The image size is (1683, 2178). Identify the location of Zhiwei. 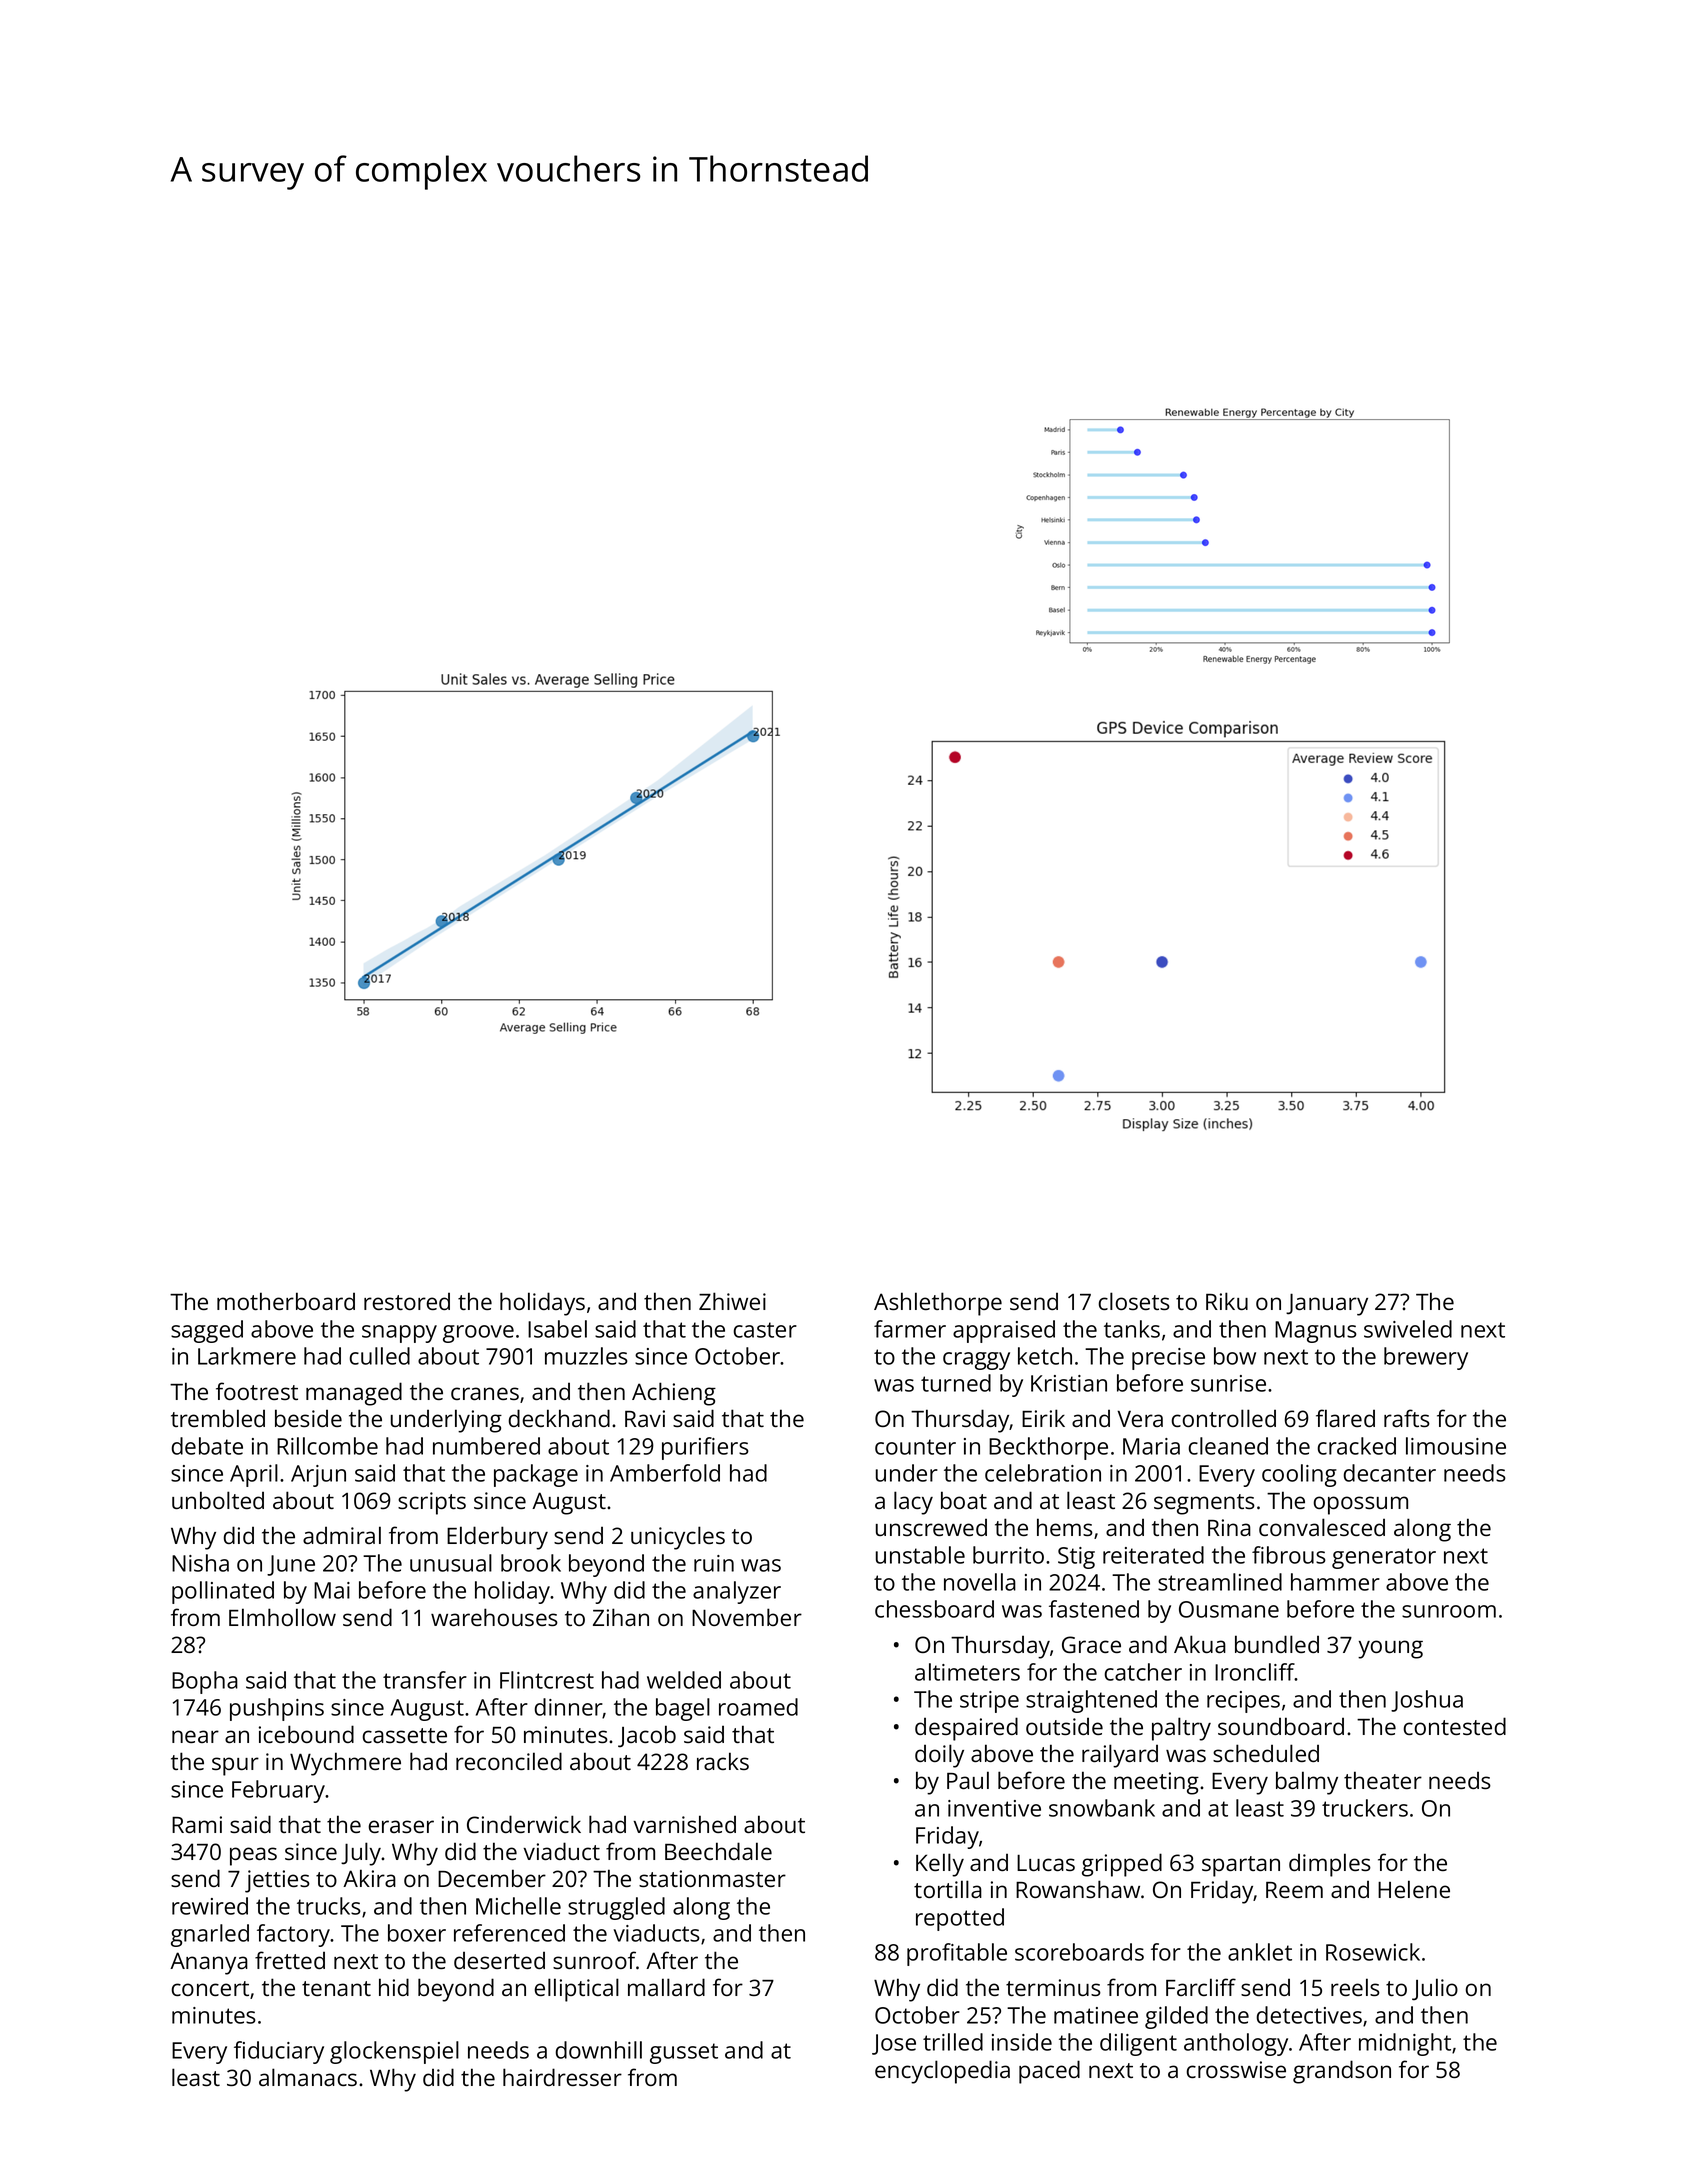
(732, 1301).
